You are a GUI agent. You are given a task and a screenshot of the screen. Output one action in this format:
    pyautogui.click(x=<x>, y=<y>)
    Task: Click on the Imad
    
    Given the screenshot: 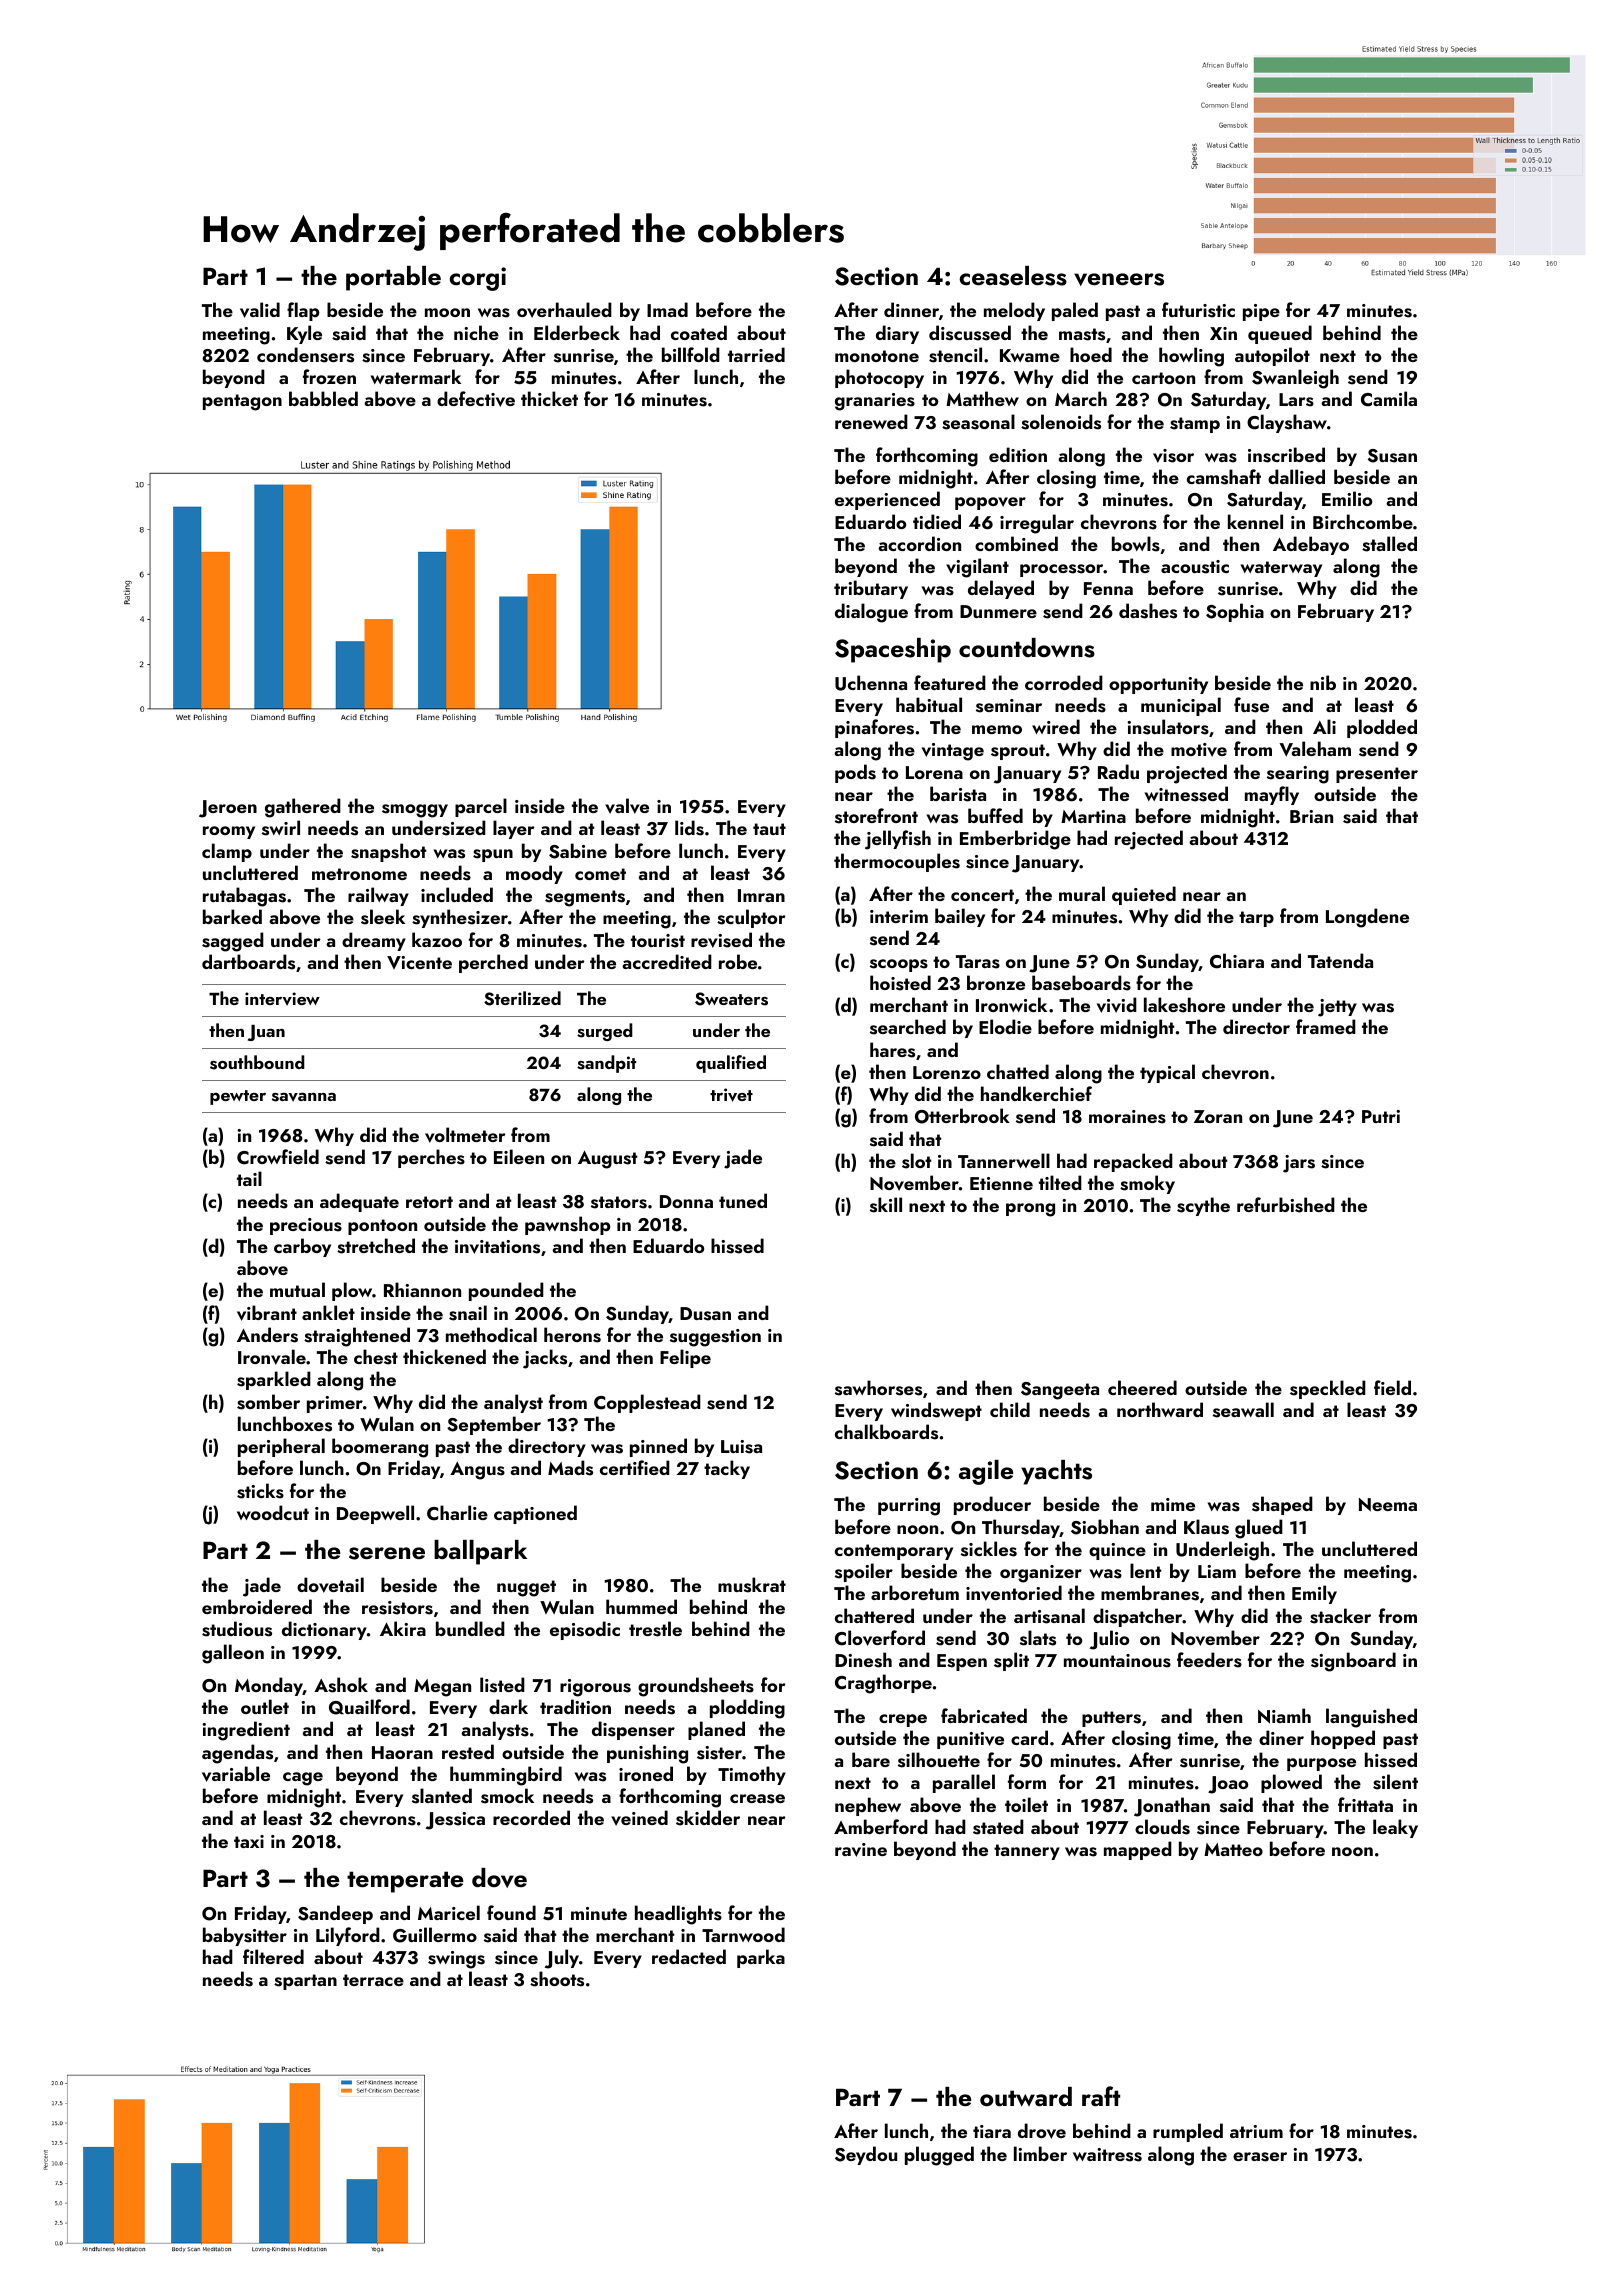 What is the action you would take?
    pyautogui.click(x=667, y=309)
